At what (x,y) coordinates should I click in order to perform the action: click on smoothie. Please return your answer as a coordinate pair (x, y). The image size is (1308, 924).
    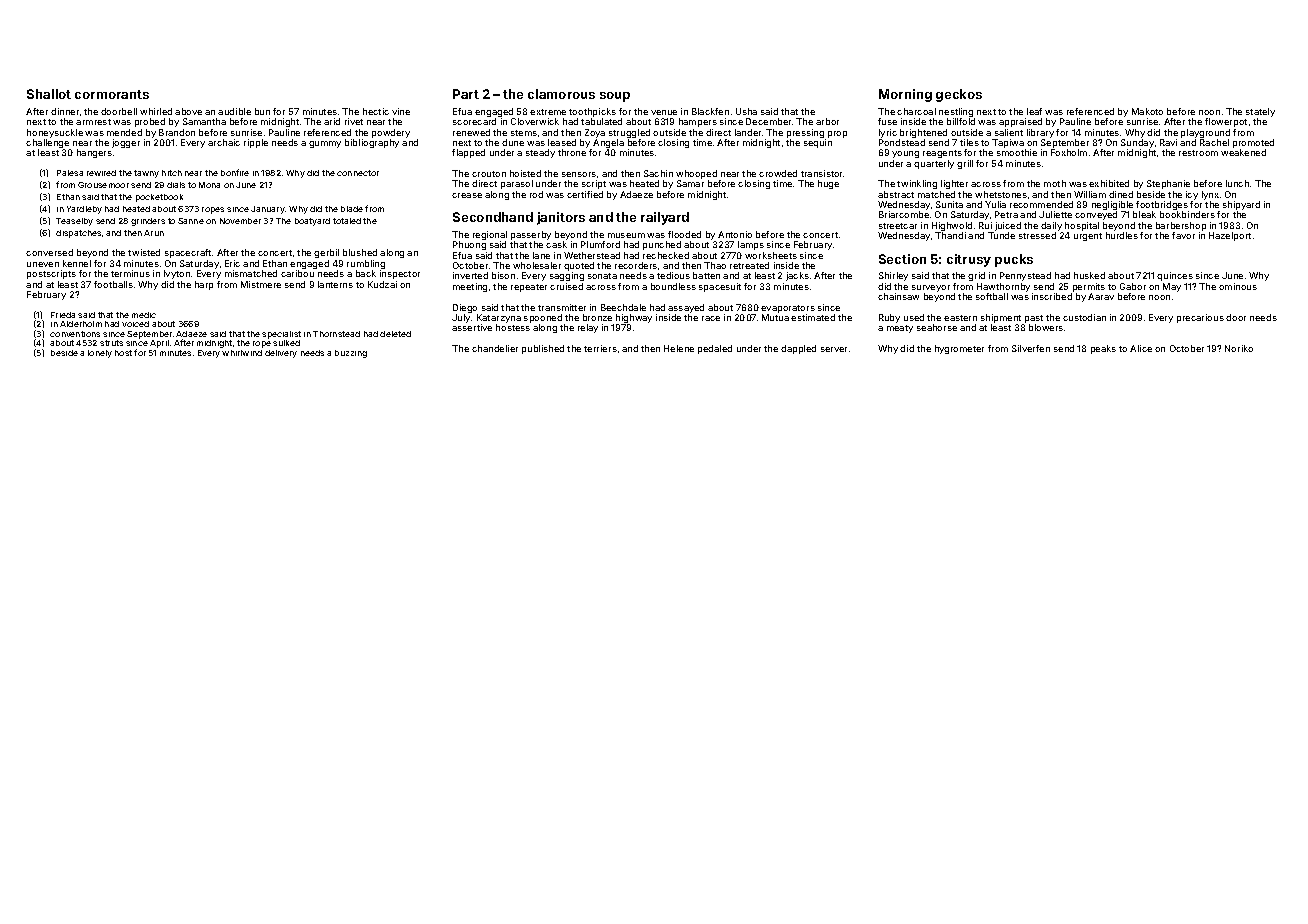
    Looking at the image, I should click on (1017, 152).
